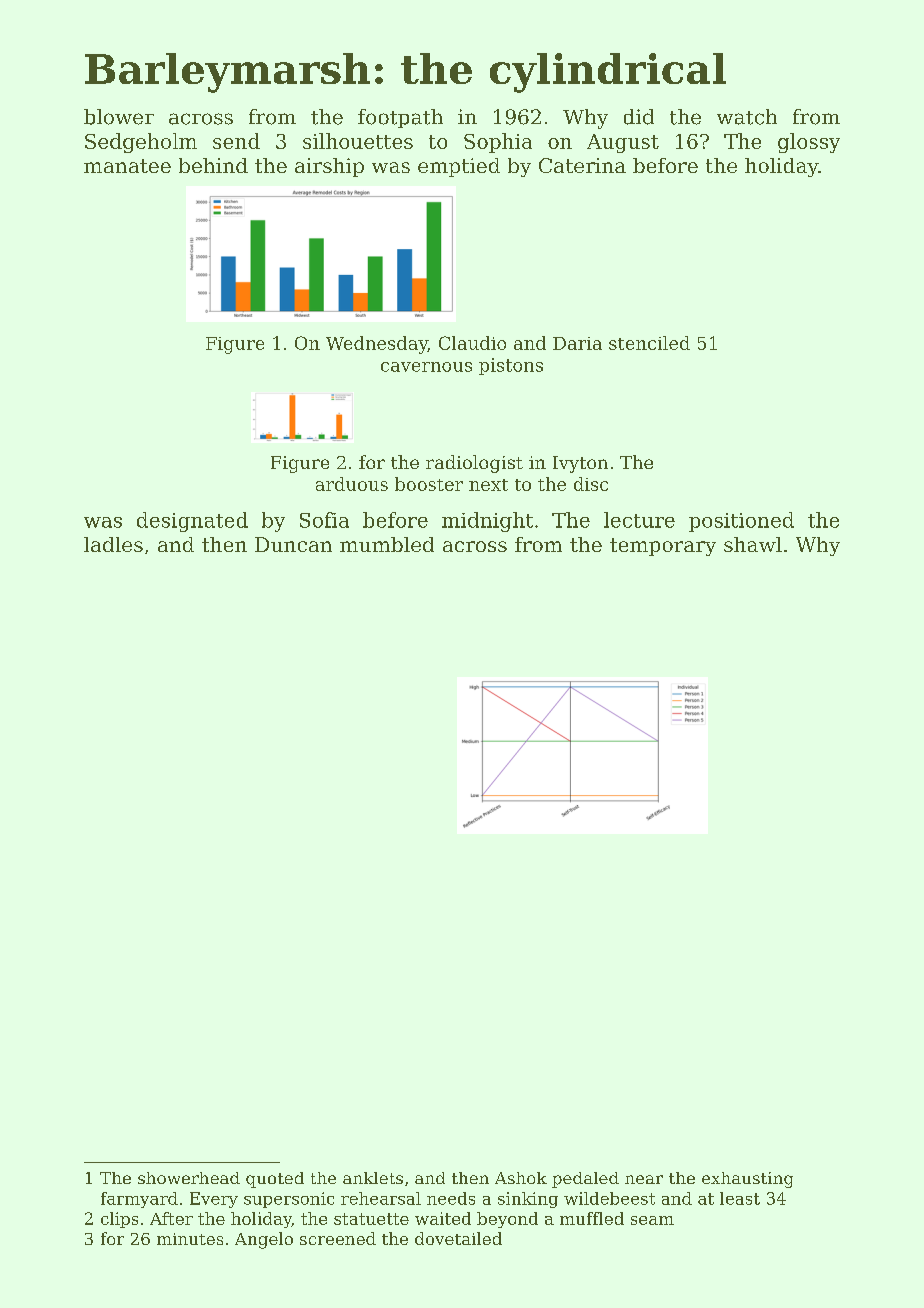 The height and width of the screenshot is (1308, 924). What do you see at coordinates (582, 165) in the screenshot?
I see `Caterina` at bounding box center [582, 165].
